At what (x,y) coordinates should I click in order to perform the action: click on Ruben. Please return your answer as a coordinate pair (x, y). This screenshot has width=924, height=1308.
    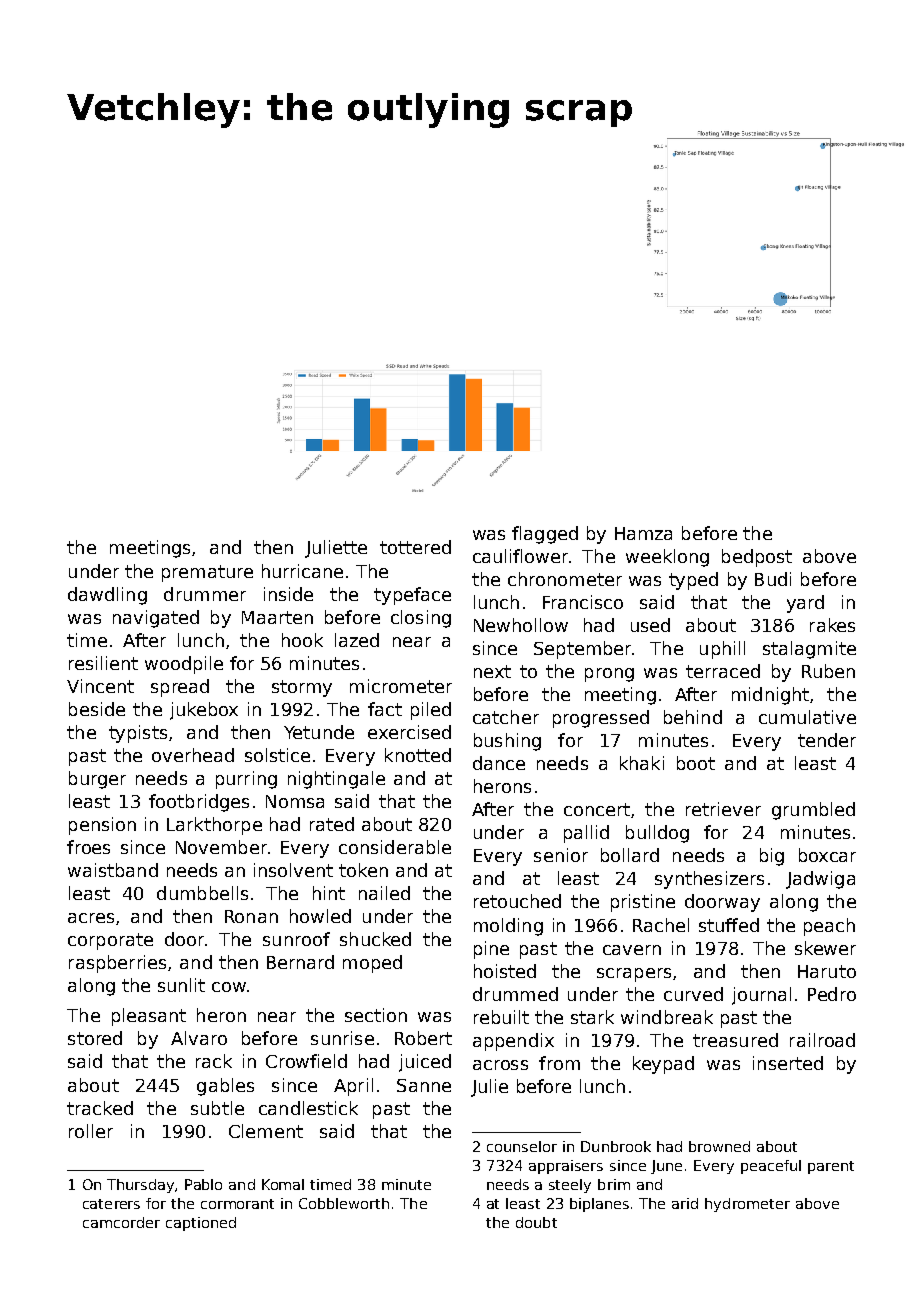
    Looking at the image, I should click on (828, 671).
